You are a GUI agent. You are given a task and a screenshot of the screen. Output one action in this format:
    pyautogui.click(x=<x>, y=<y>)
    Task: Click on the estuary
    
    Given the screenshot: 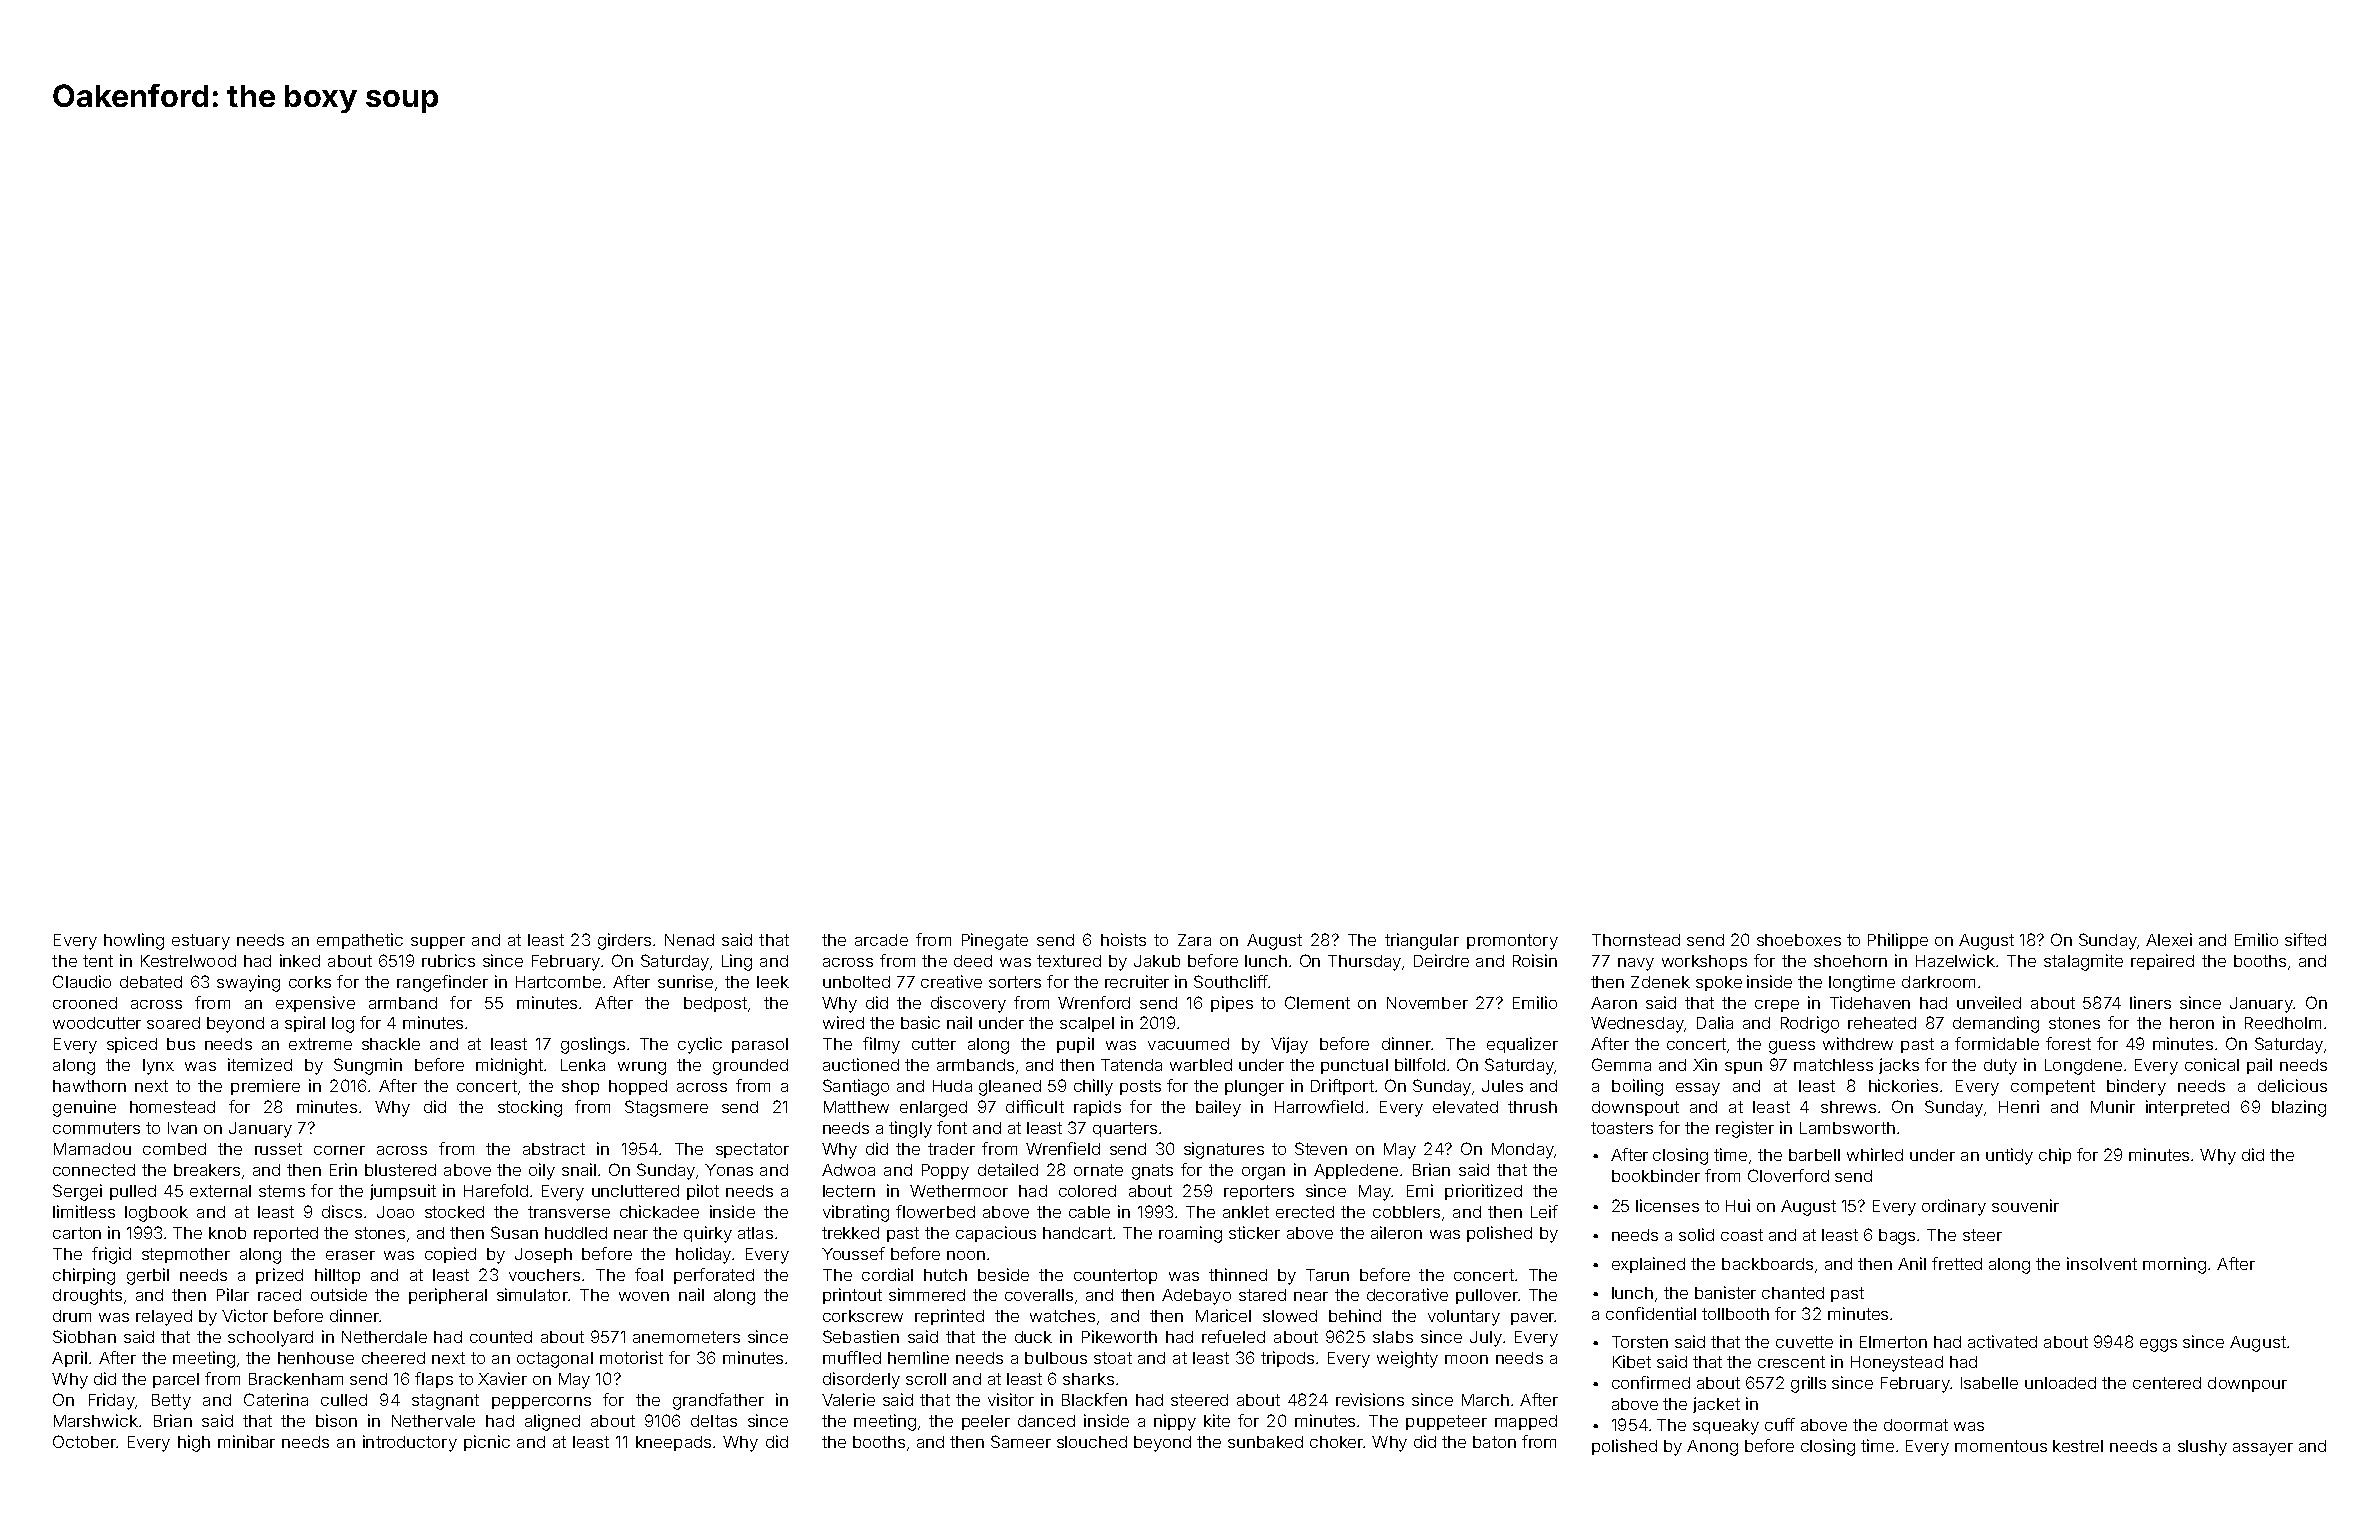 What is the action you would take?
    pyautogui.click(x=201, y=942)
